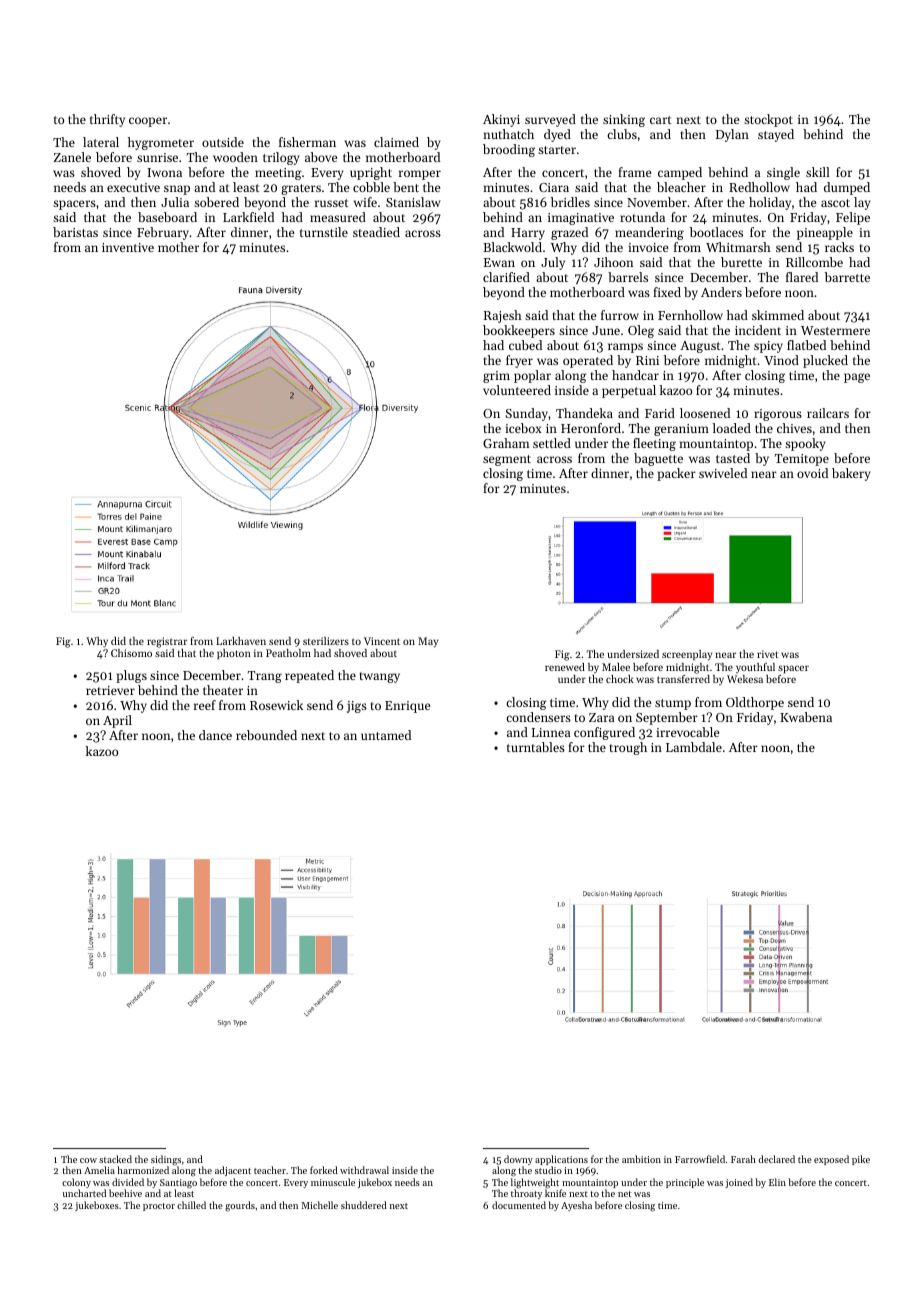 This screenshot has width=924, height=1314. What do you see at coordinates (818, 172) in the screenshot?
I see `skill` at bounding box center [818, 172].
